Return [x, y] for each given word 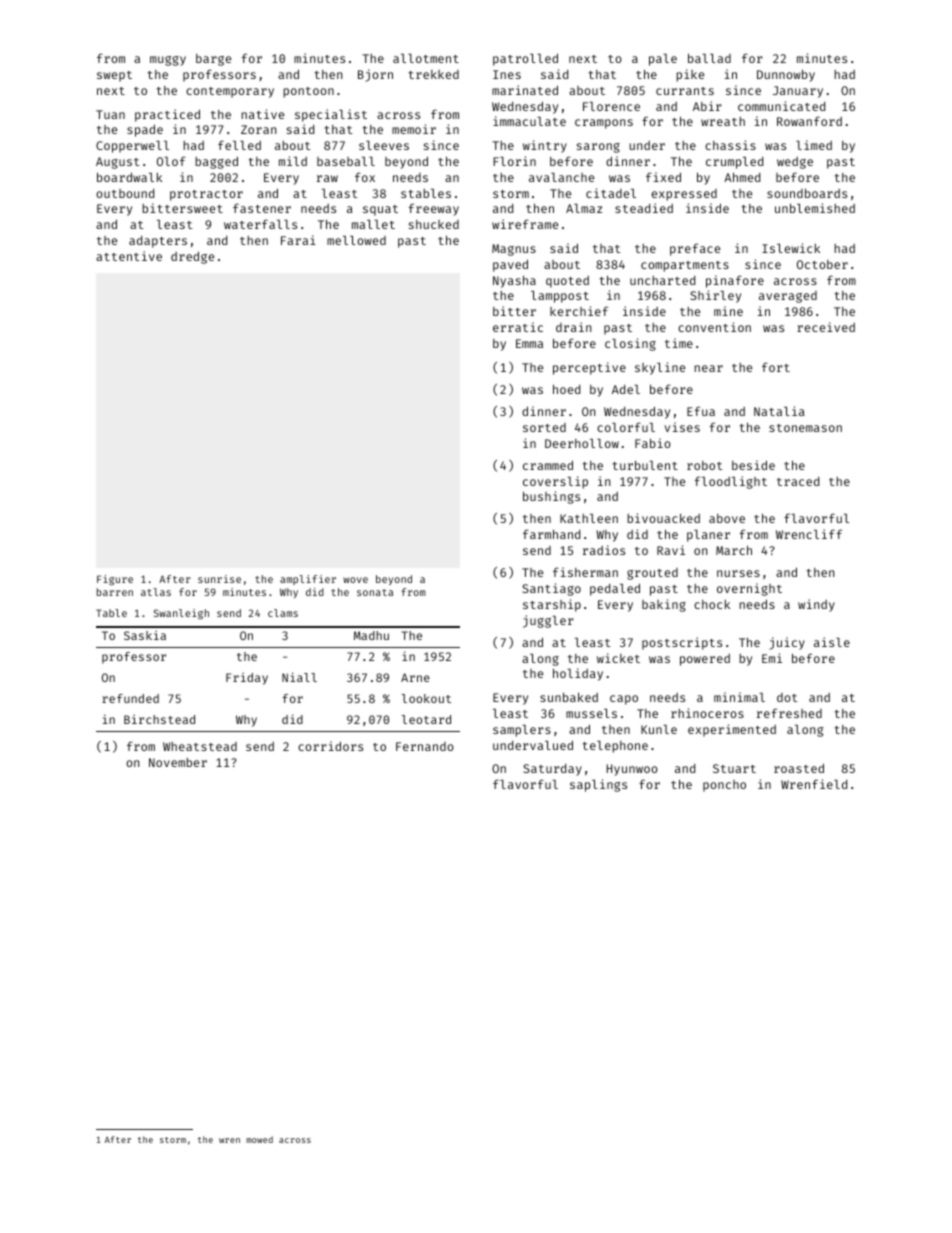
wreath [723, 121]
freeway [433, 209]
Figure [115, 580]
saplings [598, 785]
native [262, 114]
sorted [544, 427]
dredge [192, 257]
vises [682, 427]
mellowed [356, 240]
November [178, 762]
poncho [724, 786]
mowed [259, 1139]
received [826, 327]
